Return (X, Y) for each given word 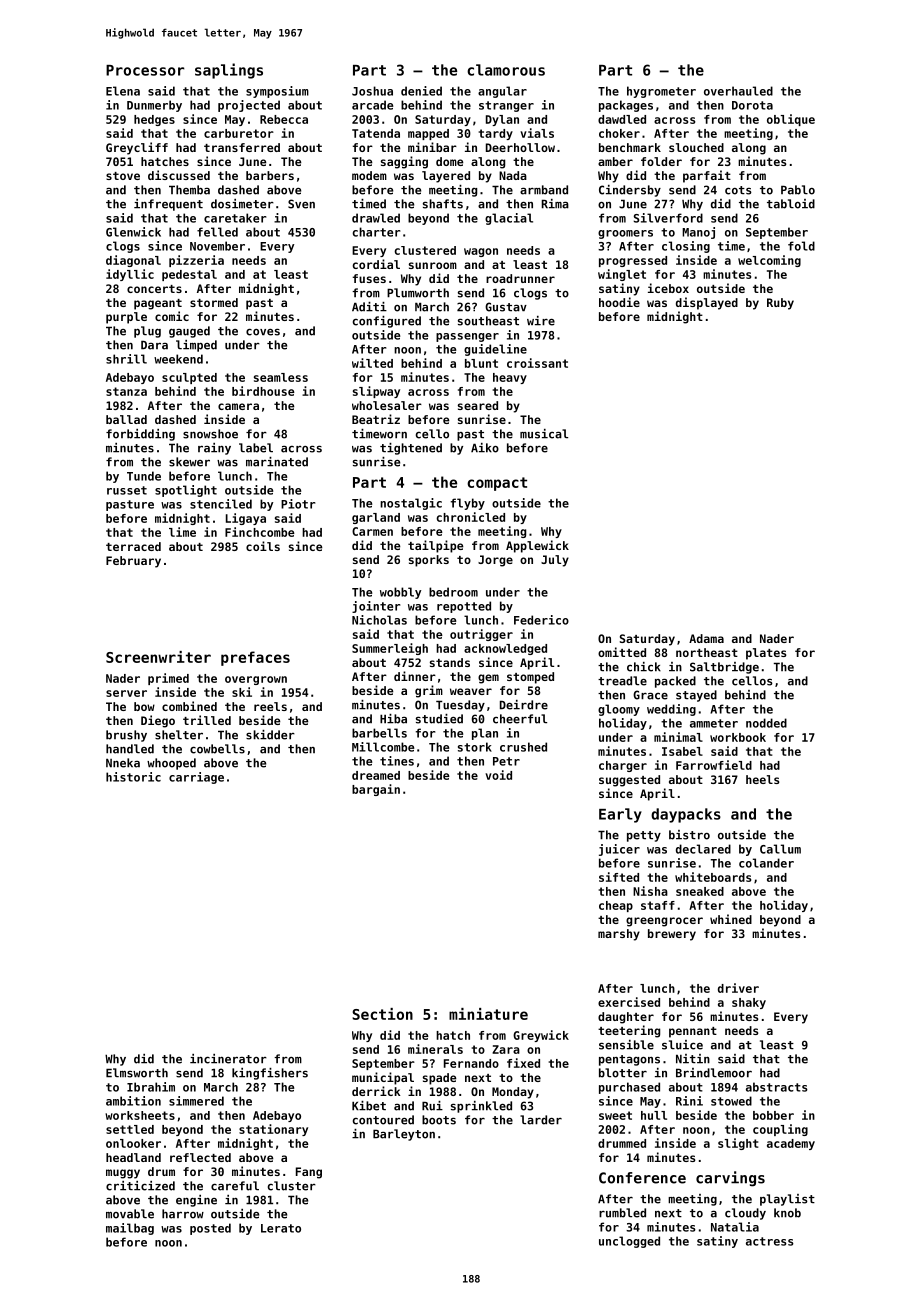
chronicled (470, 517)
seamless (281, 377)
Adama (706, 638)
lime (182, 532)
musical (544, 434)
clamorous (506, 70)
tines (397, 761)
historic (133, 777)
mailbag (130, 1229)
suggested (629, 781)
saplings (229, 71)
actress (770, 1241)
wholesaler (387, 405)
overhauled (738, 91)
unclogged (629, 1242)
